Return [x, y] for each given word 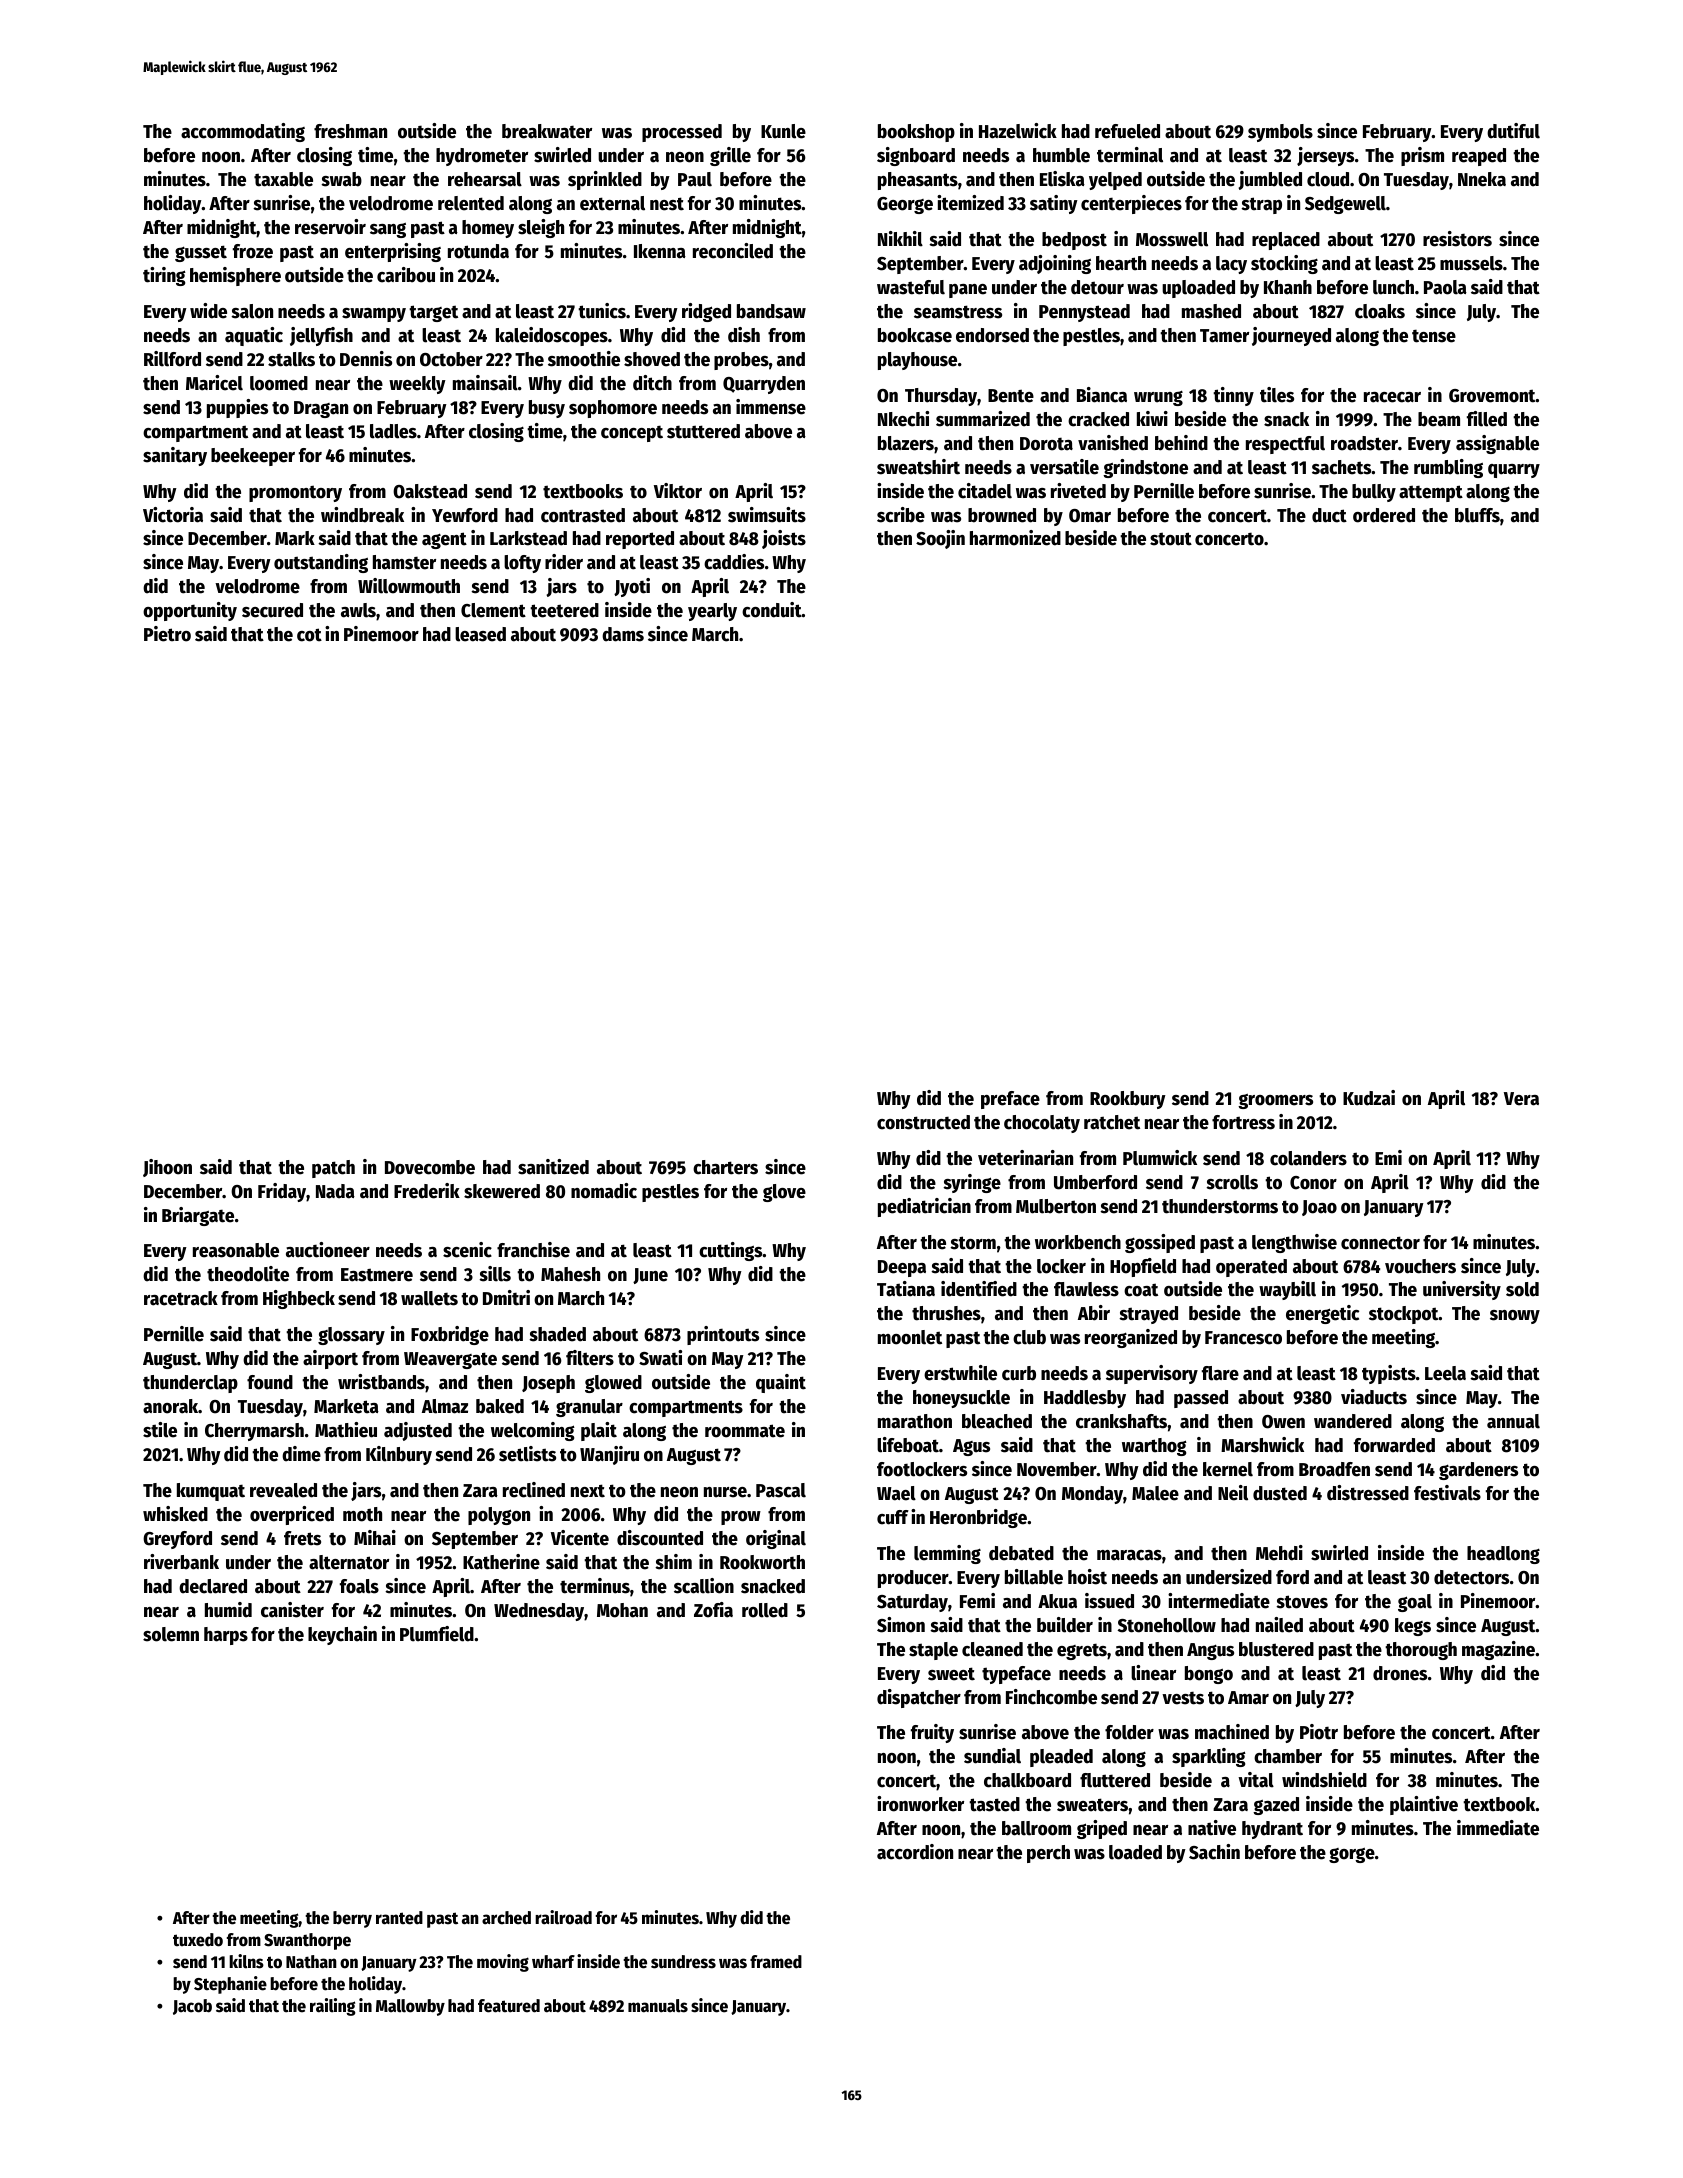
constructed [923, 1122]
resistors [1457, 239]
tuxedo [198, 1940]
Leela [1445, 1373]
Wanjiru [609, 1455]
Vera [1521, 1099]
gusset [201, 253]
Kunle [783, 131]
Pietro [167, 634]
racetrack [181, 1298]
